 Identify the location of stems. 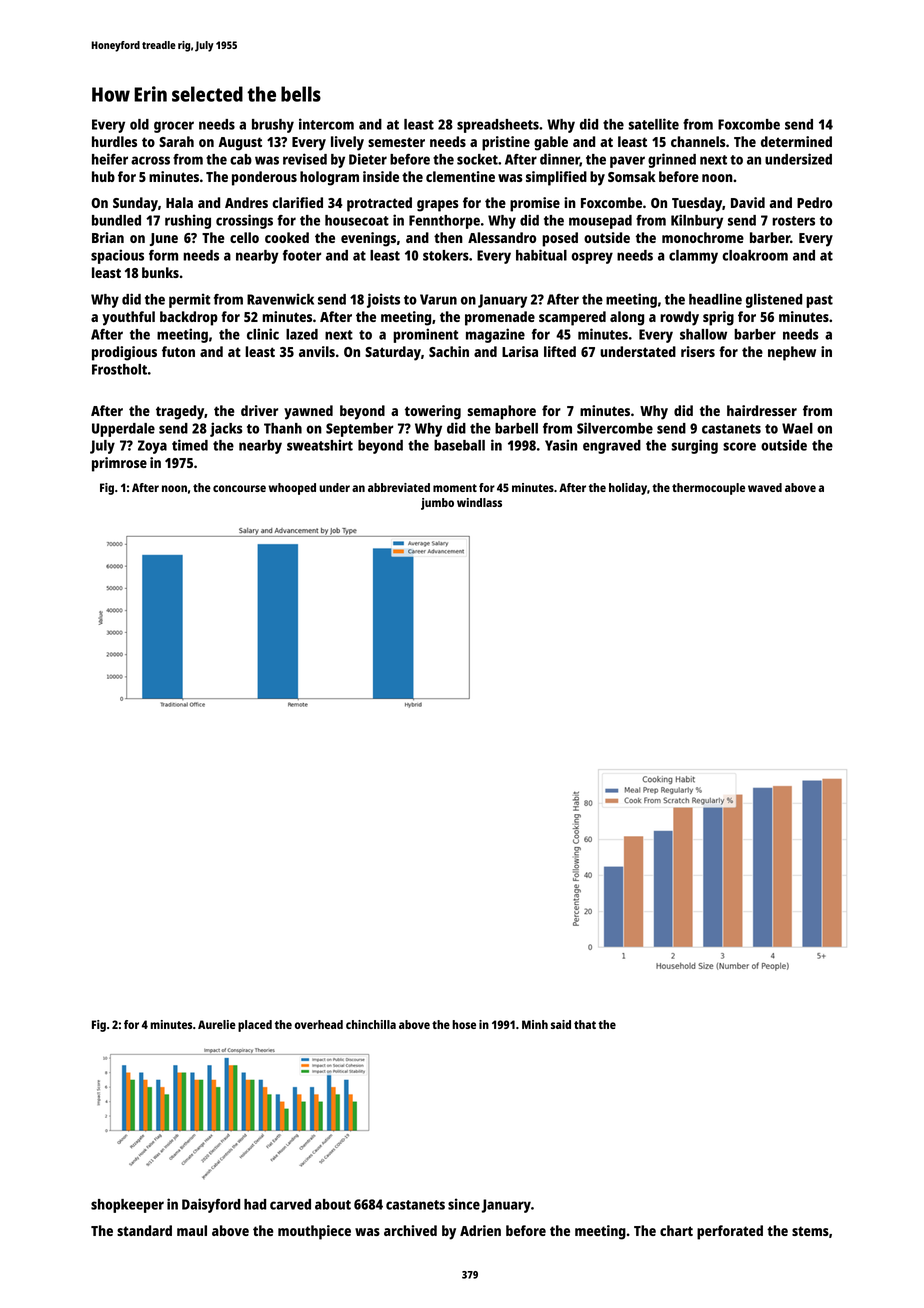
(810, 1231).
